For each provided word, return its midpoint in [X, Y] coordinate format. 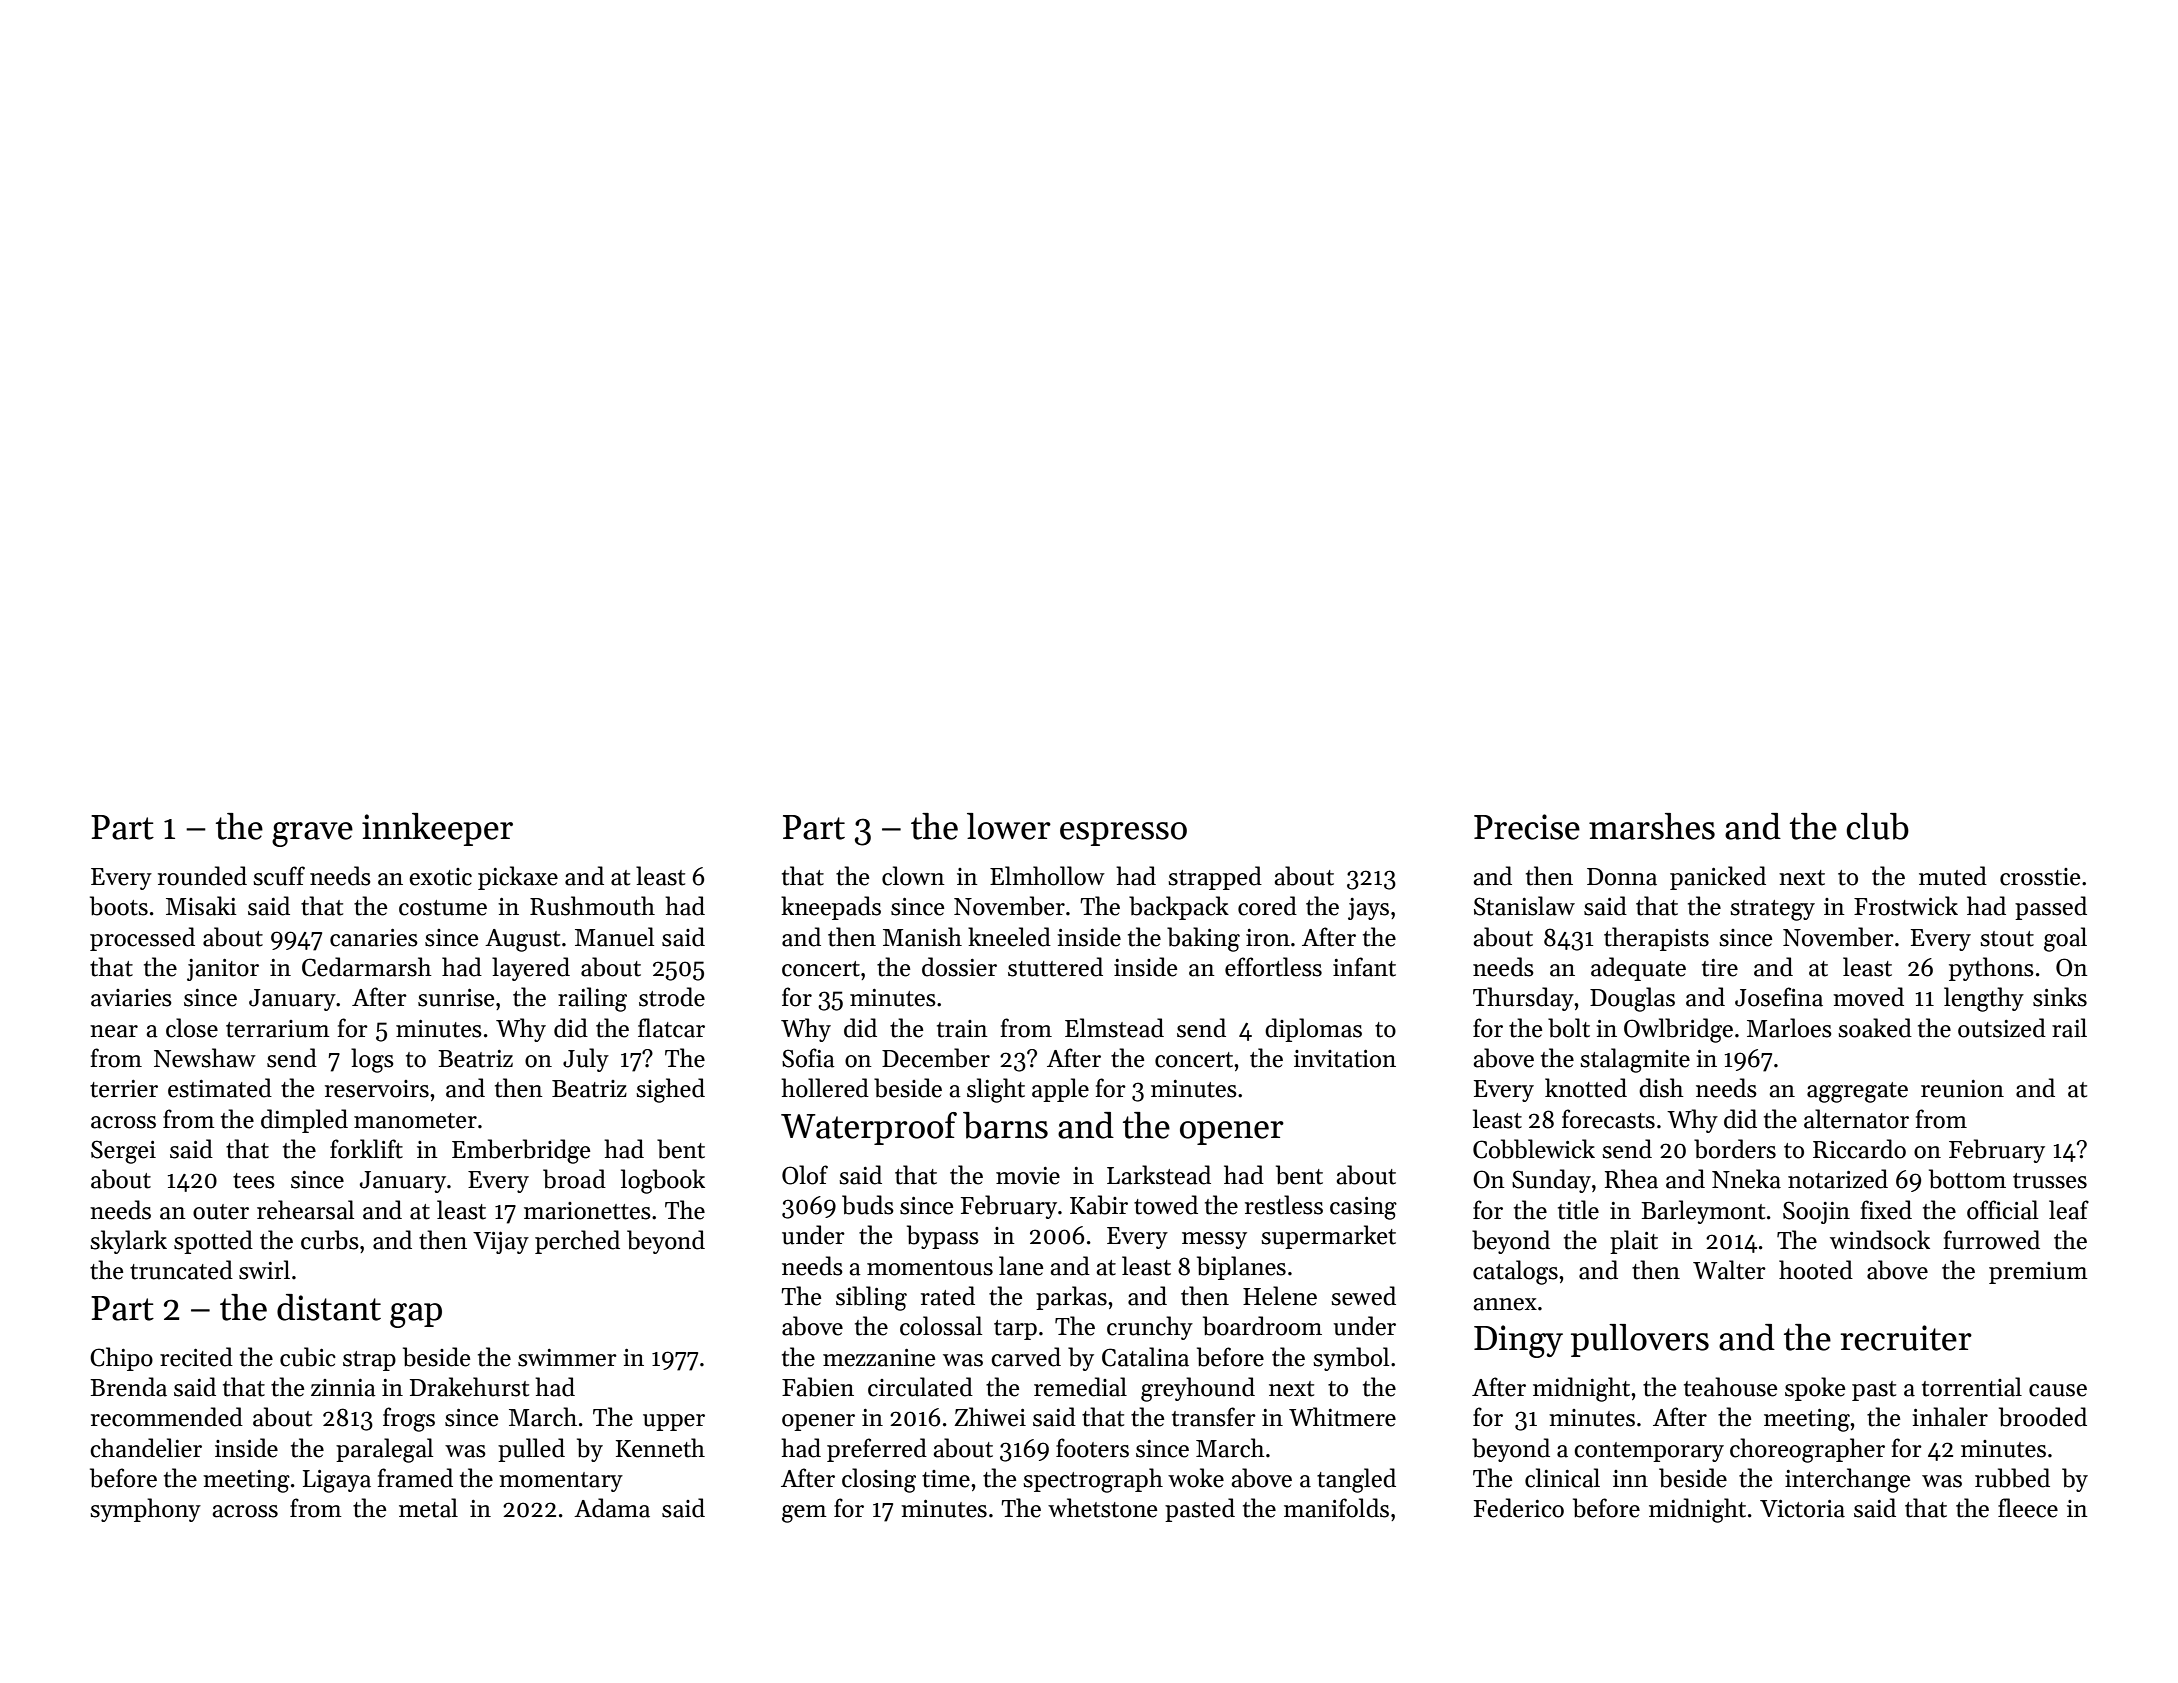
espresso [1123, 834]
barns [1005, 1125]
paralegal [384, 1450]
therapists [1656, 939]
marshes [1652, 826]
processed [142, 939]
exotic [440, 877]
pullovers [1640, 1340]
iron [1268, 938]
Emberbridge [521, 1151]
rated [948, 1296]
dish [1661, 1088]
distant [329, 1307]
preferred [877, 1450]
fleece [2028, 1508]
